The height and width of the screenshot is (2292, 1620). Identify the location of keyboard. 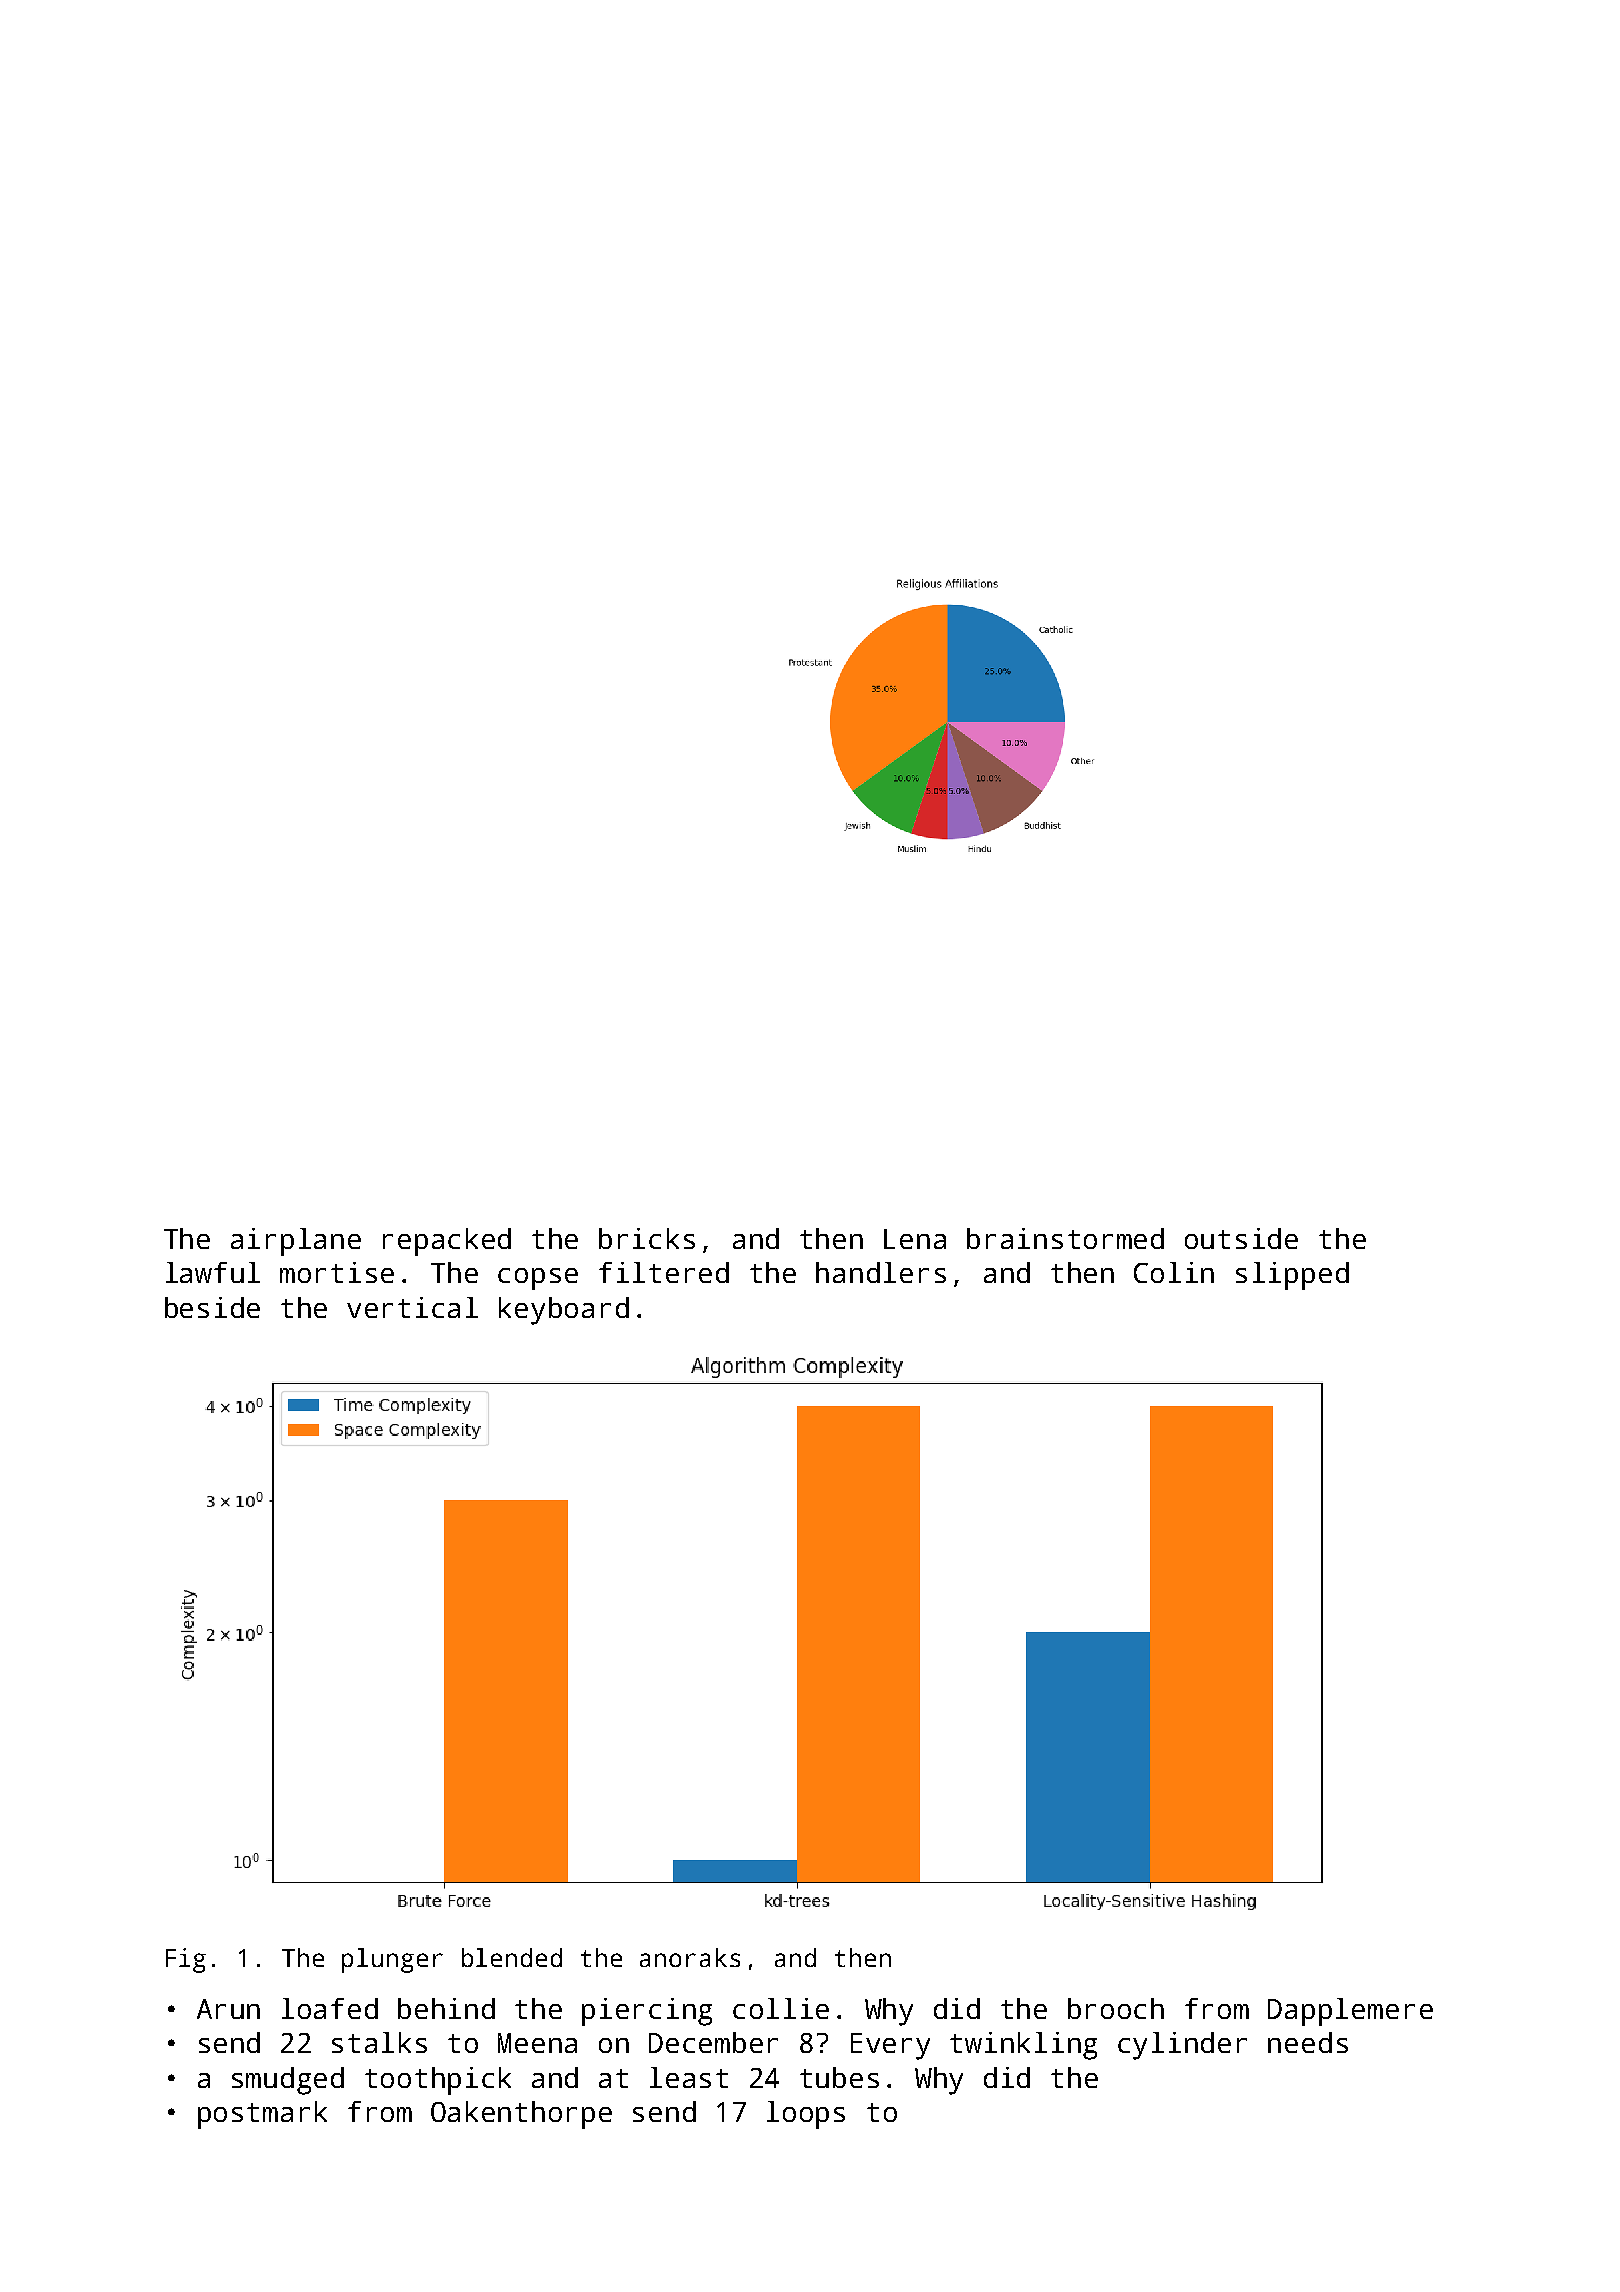
(564, 1311).
